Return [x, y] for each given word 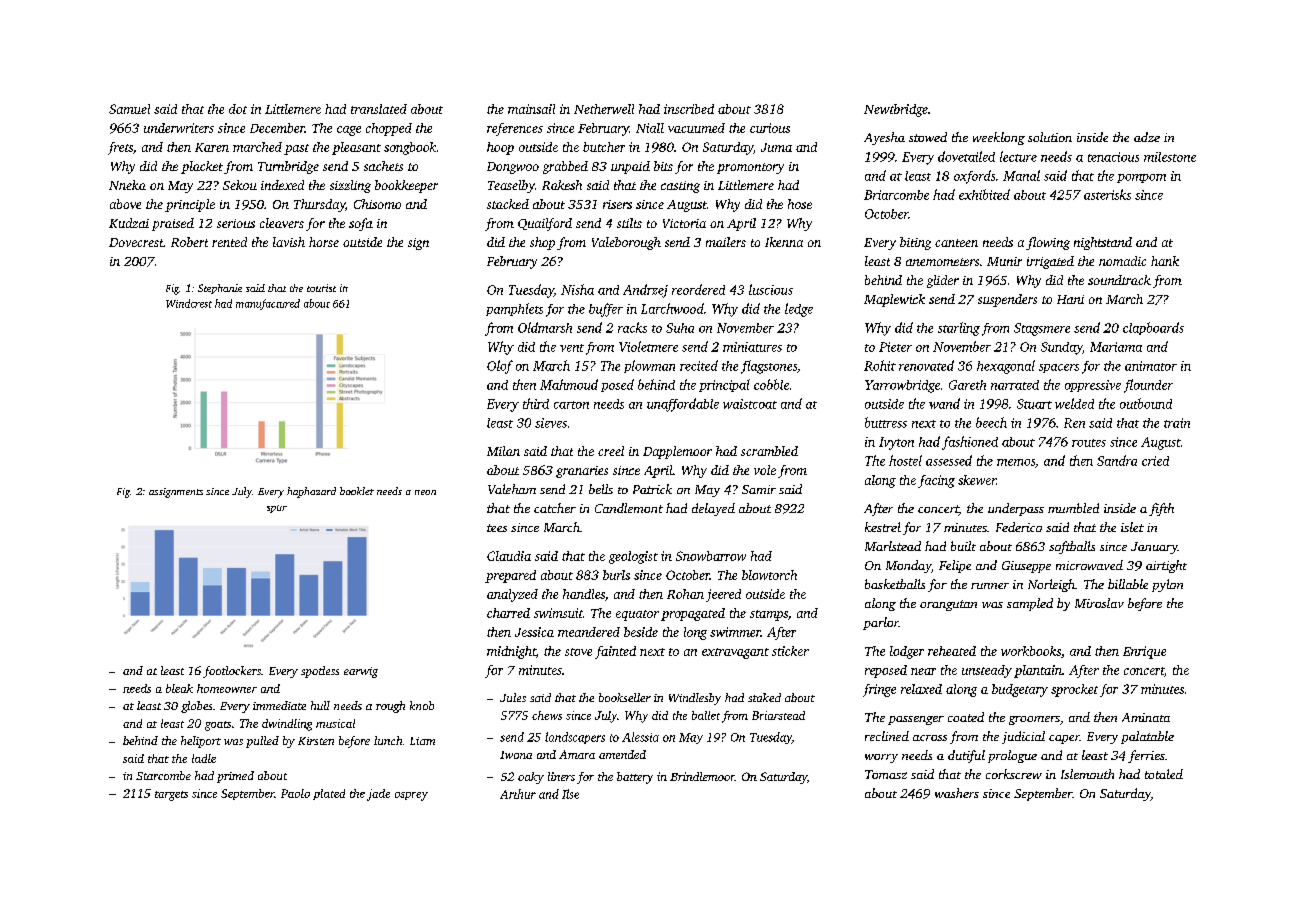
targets [171, 796]
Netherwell [604, 109]
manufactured [268, 304]
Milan [503, 451]
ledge [799, 310]
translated [379, 109]
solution [1050, 137]
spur [277, 509]
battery [635, 778]
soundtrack [1119, 280]
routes [1089, 443]
